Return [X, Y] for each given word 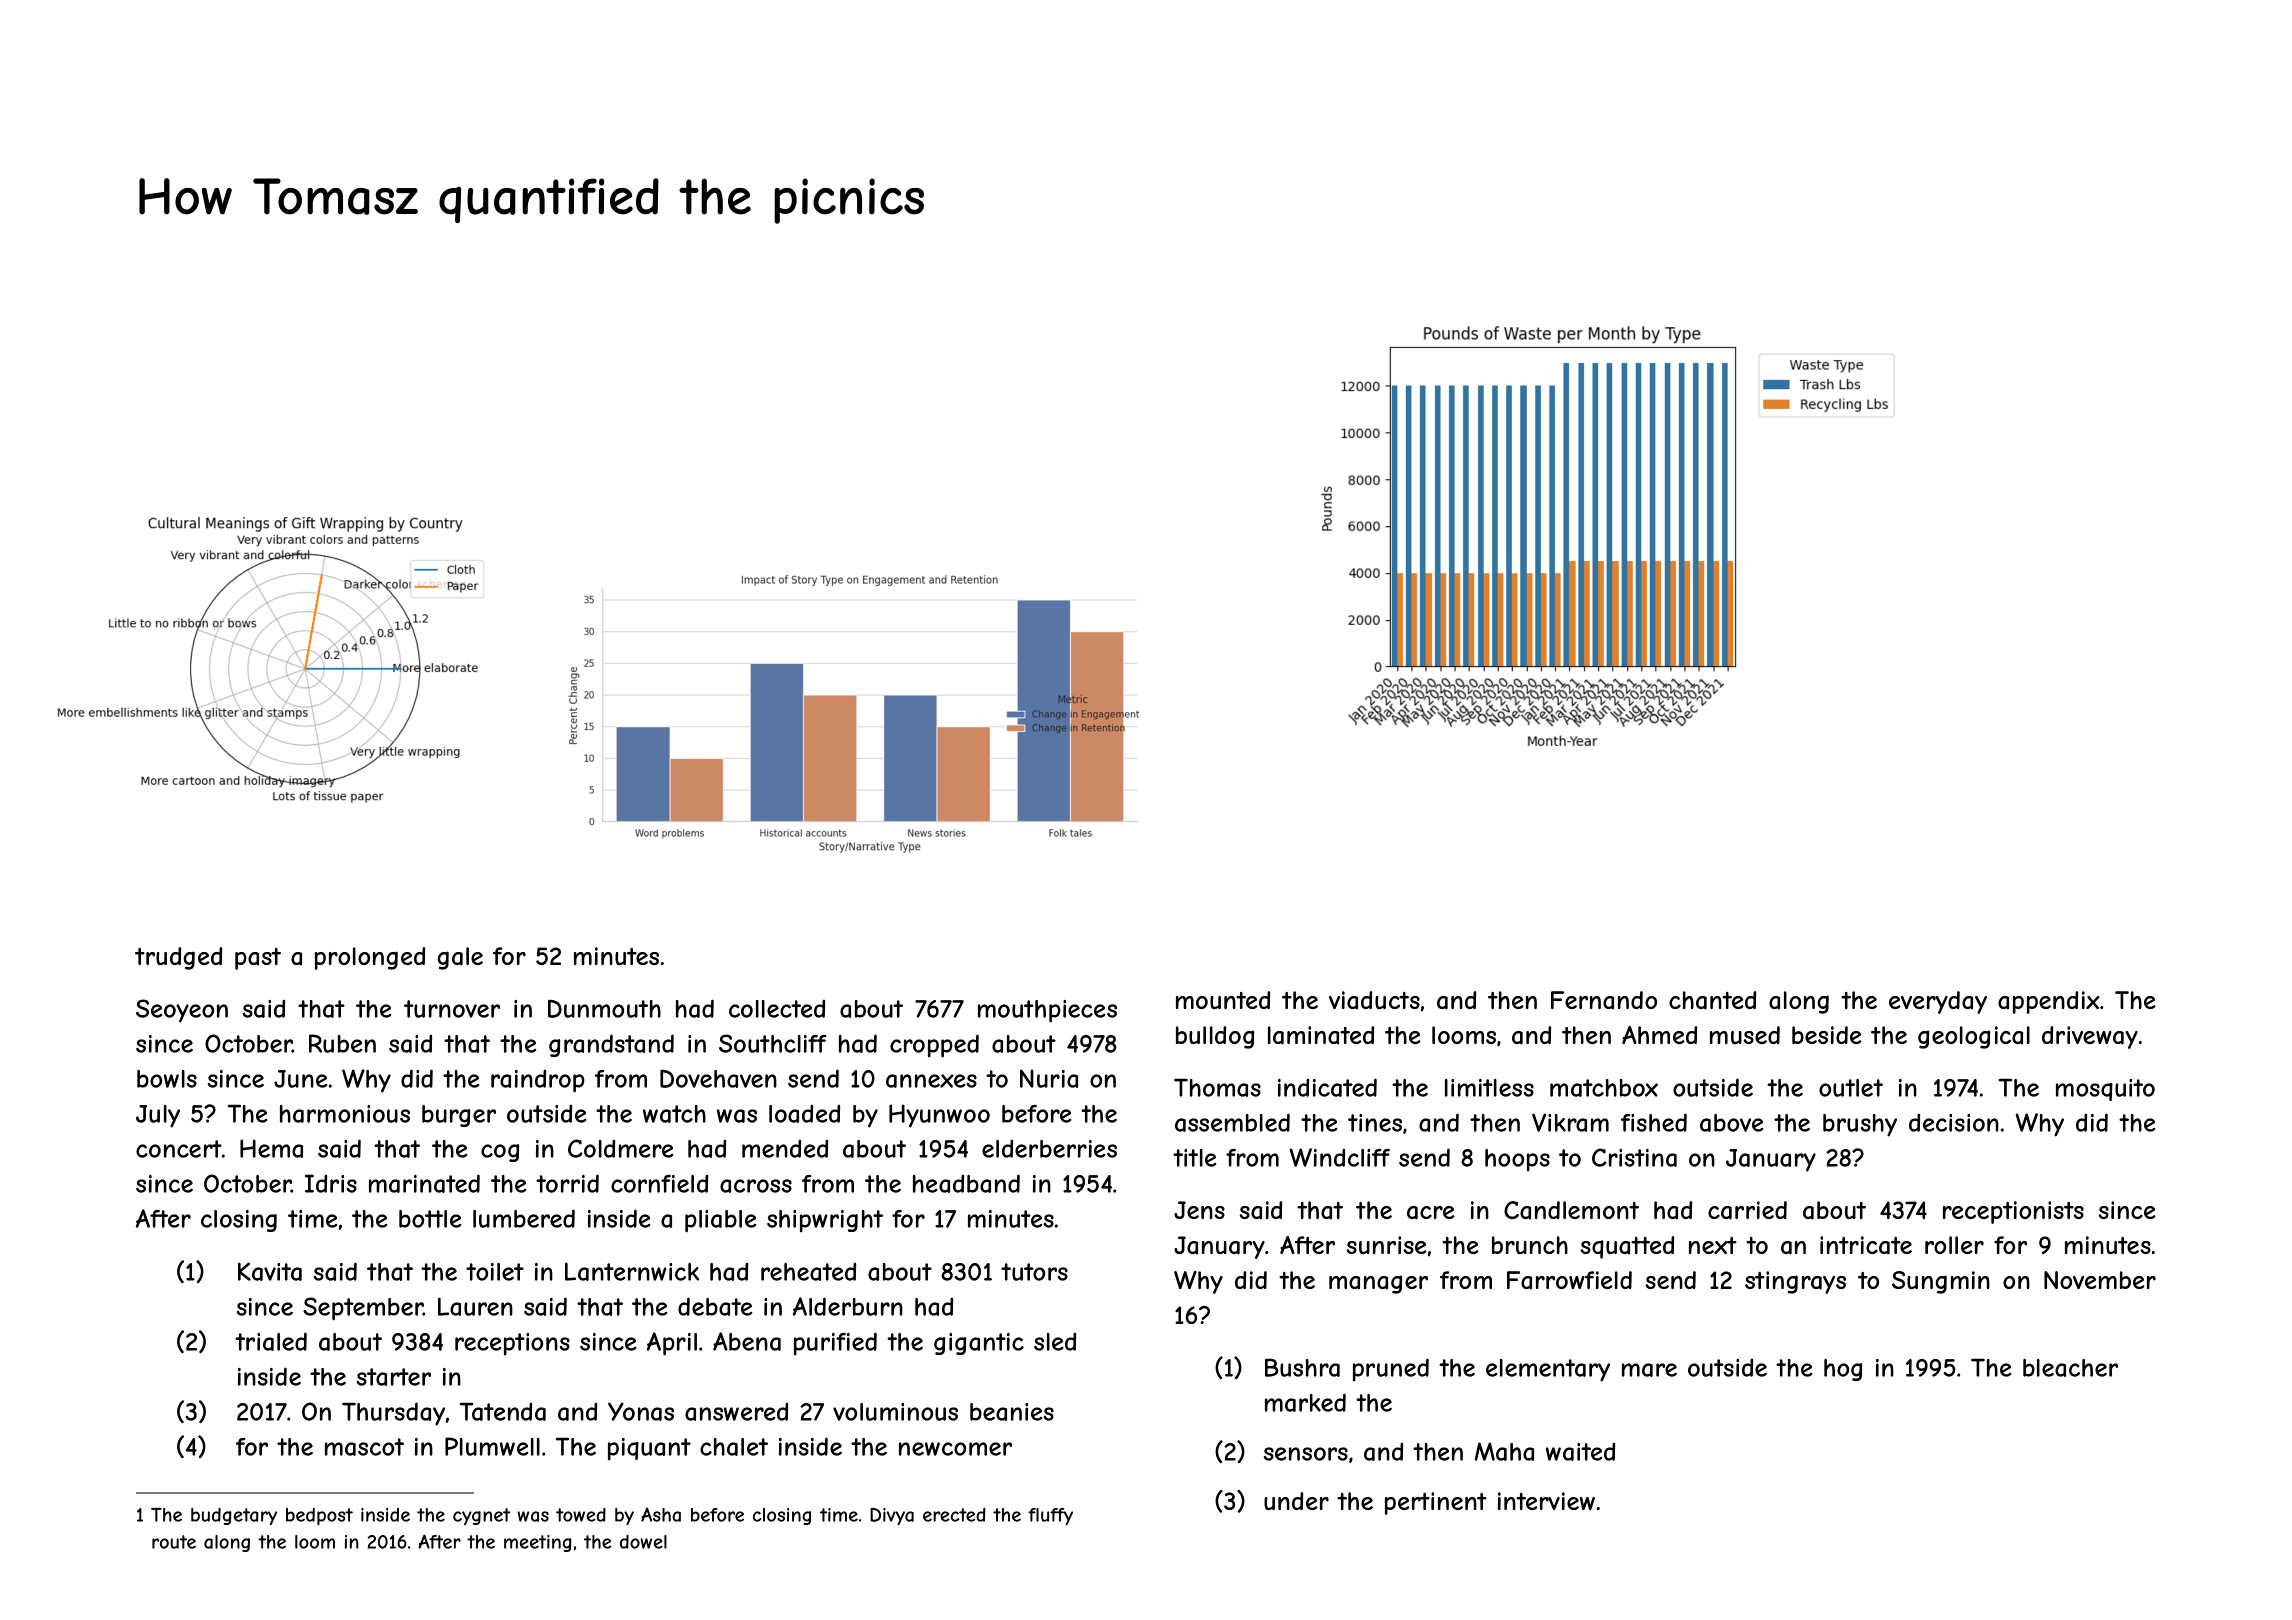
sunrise [1386, 1245]
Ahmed [1659, 1035]
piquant [649, 1449]
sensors [1306, 1454]
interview [1546, 1501]
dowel [643, 1542]
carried [1747, 1210]
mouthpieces [1047, 1011]
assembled [1232, 1122]
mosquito [2105, 1090]
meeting [538, 1543]
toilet [495, 1272]
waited [1580, 1452]
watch [674, 1114]
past [258, 959]
